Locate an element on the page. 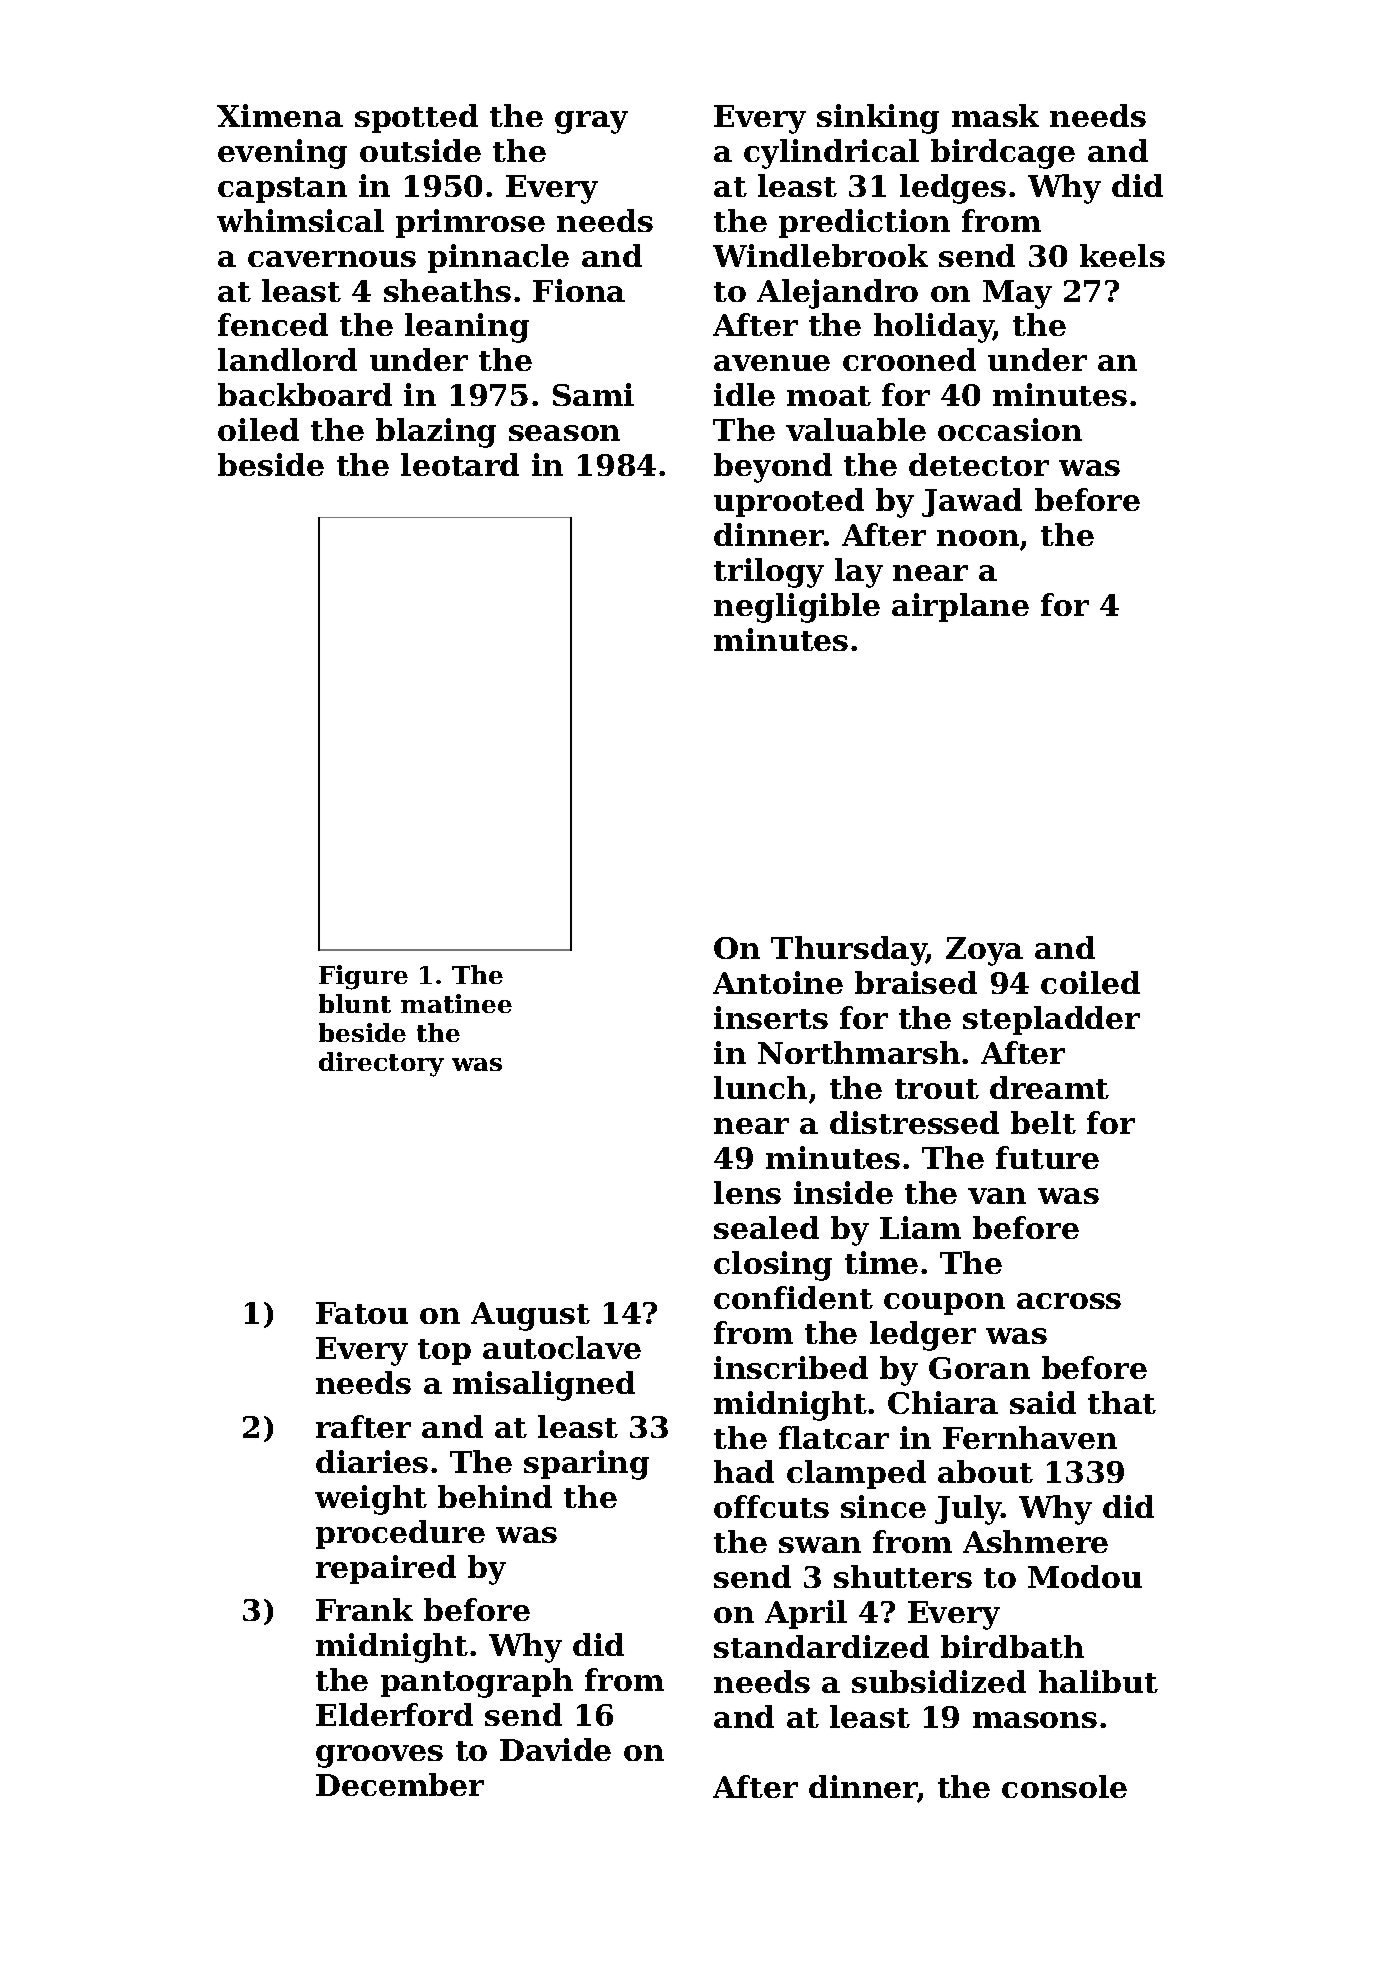  Antoine is located at coordinates (778, 982).
